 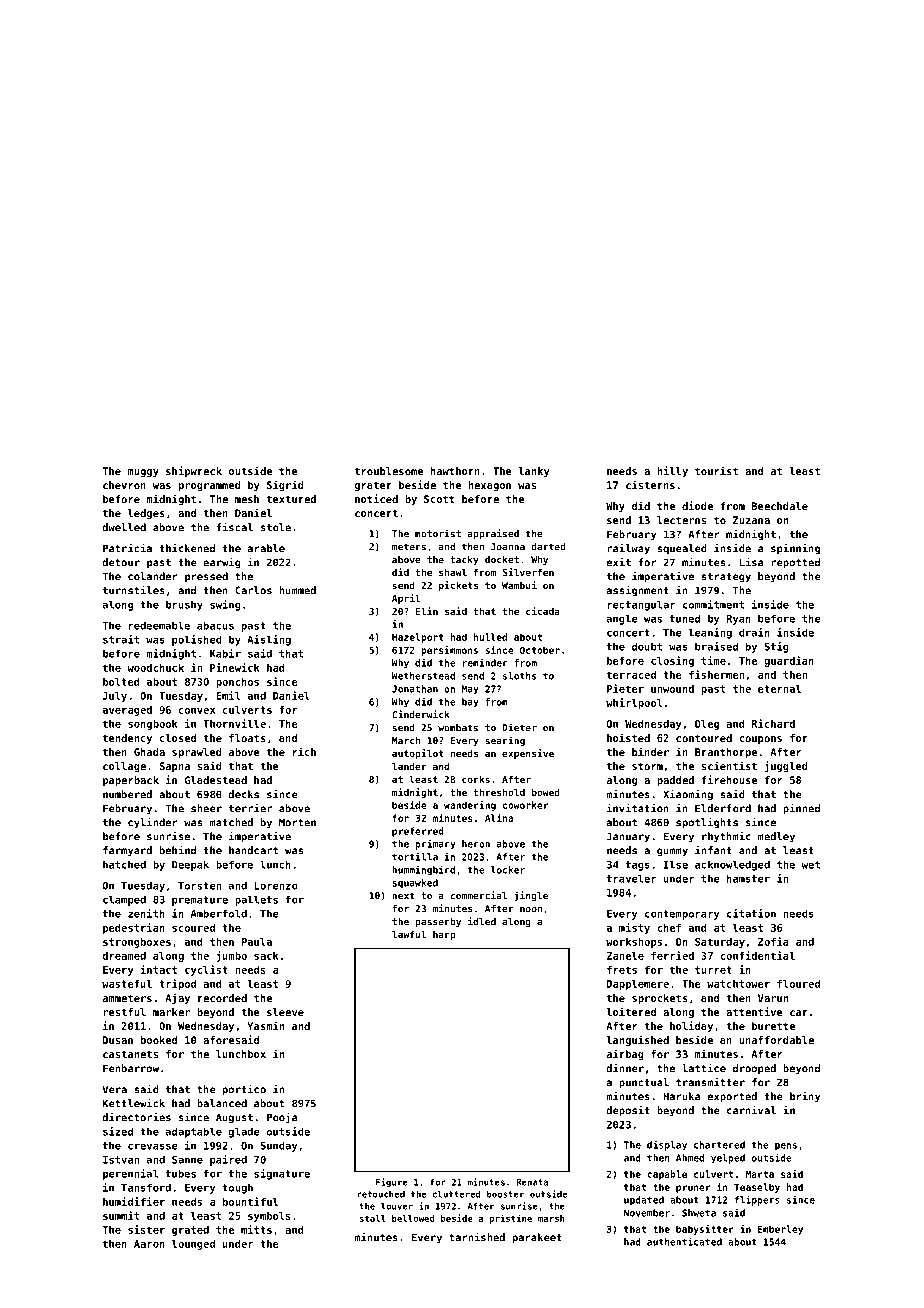 I want to click on portico, so click(x=244, y=1090).
